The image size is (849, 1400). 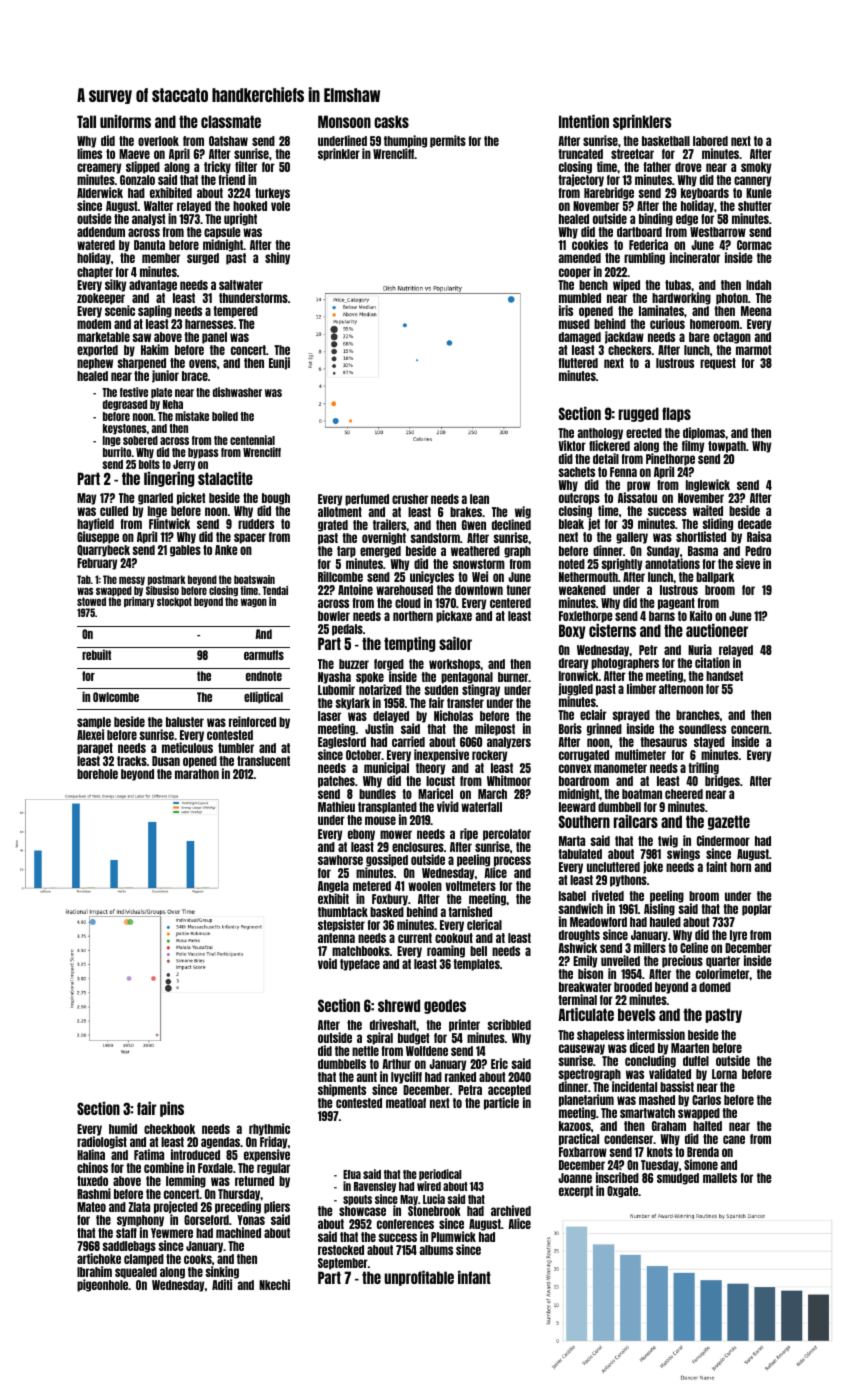 I want to click on void, so click(x=327, y=963).
